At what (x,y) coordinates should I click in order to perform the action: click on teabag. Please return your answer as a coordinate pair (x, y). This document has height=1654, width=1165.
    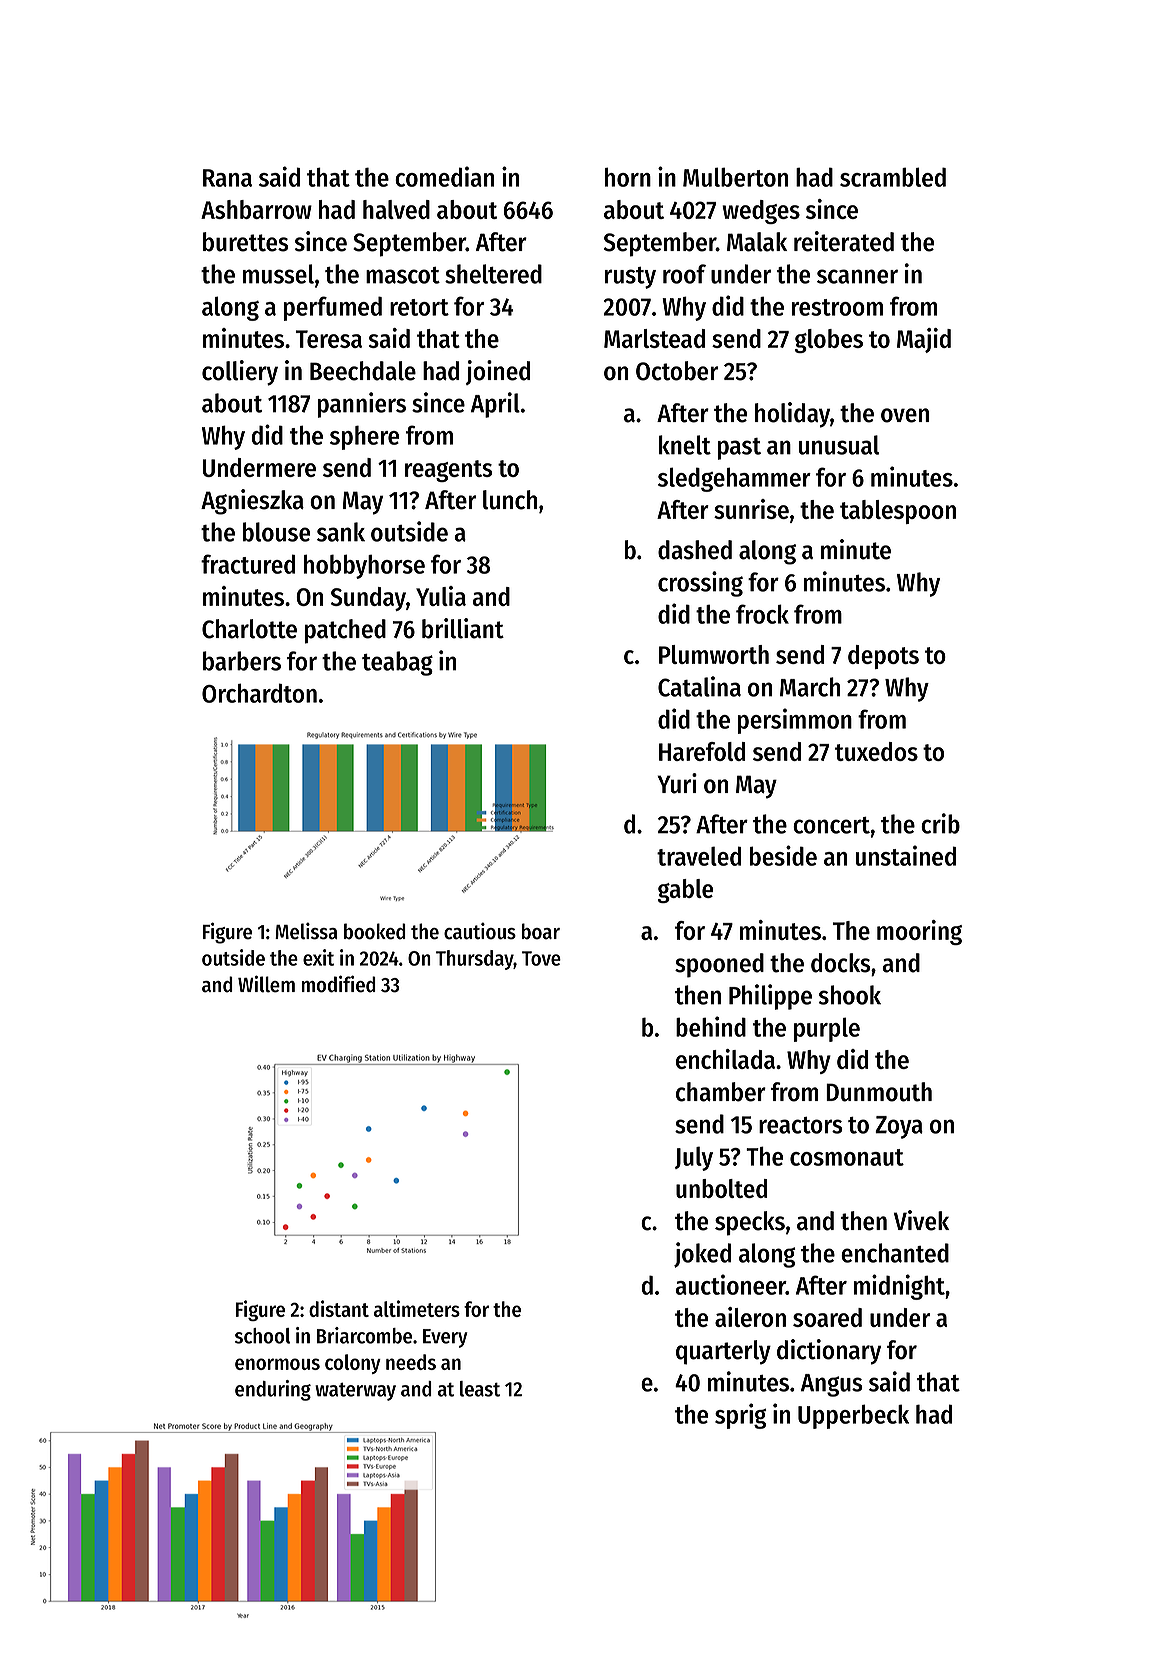
    Looking at the image, I should click on (397, 663).
